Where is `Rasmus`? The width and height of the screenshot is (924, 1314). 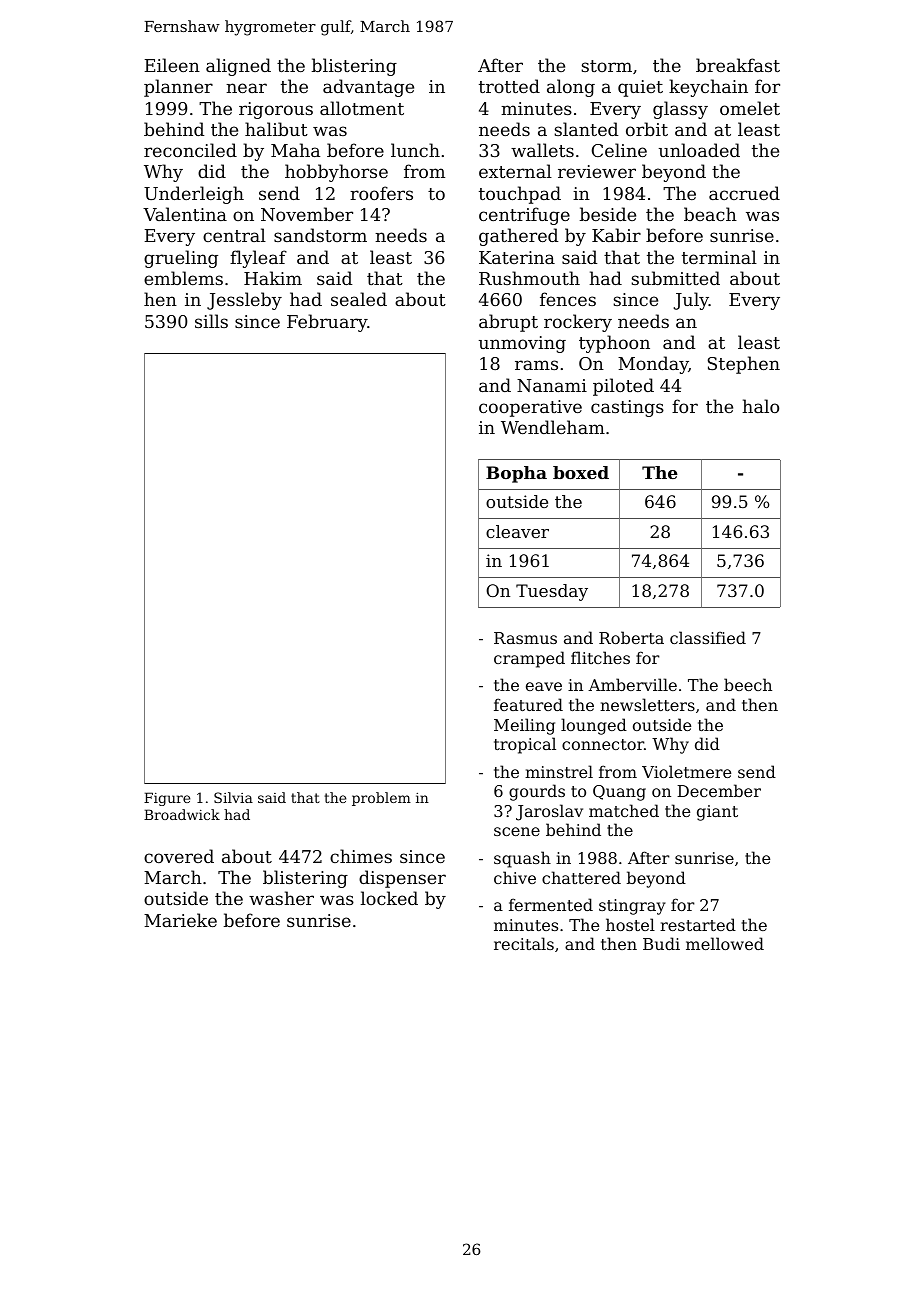
Rasmus is located at coordinates (525, 638).
